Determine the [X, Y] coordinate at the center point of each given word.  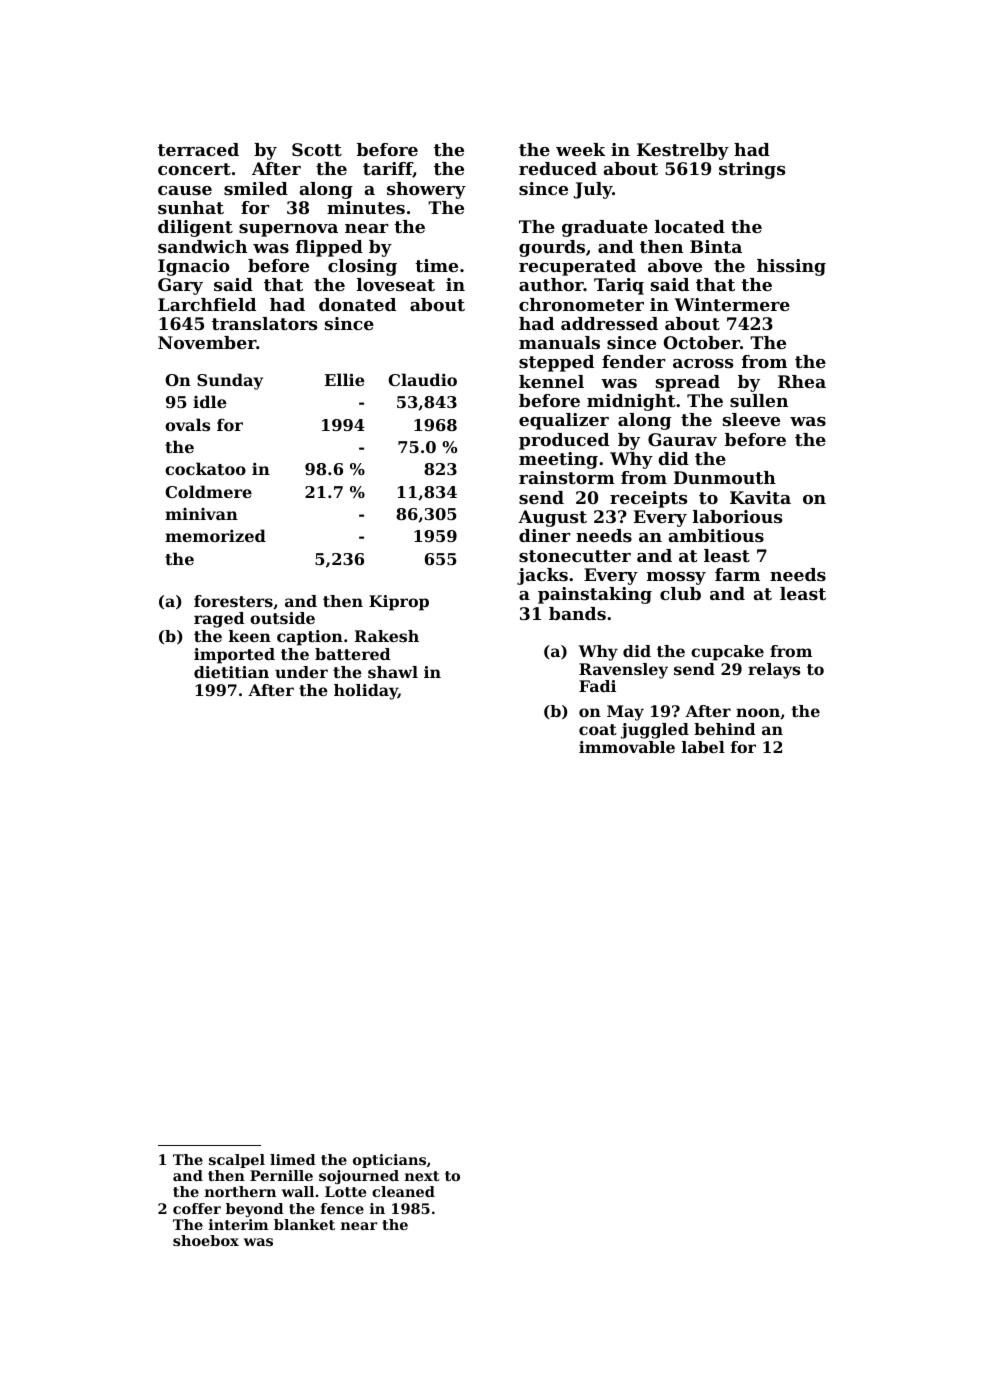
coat [598, 729]
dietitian [231, 672]
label [703, 747]
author [551, 284]
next [422, 1176]
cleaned [403, 1191]
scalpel [237, 1161]
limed [293, 1159]
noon [758, 712]
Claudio [422, 379]
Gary [180, 286]
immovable [627, 747]
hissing [791, 267]
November [207, 342]
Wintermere [732, 304]
